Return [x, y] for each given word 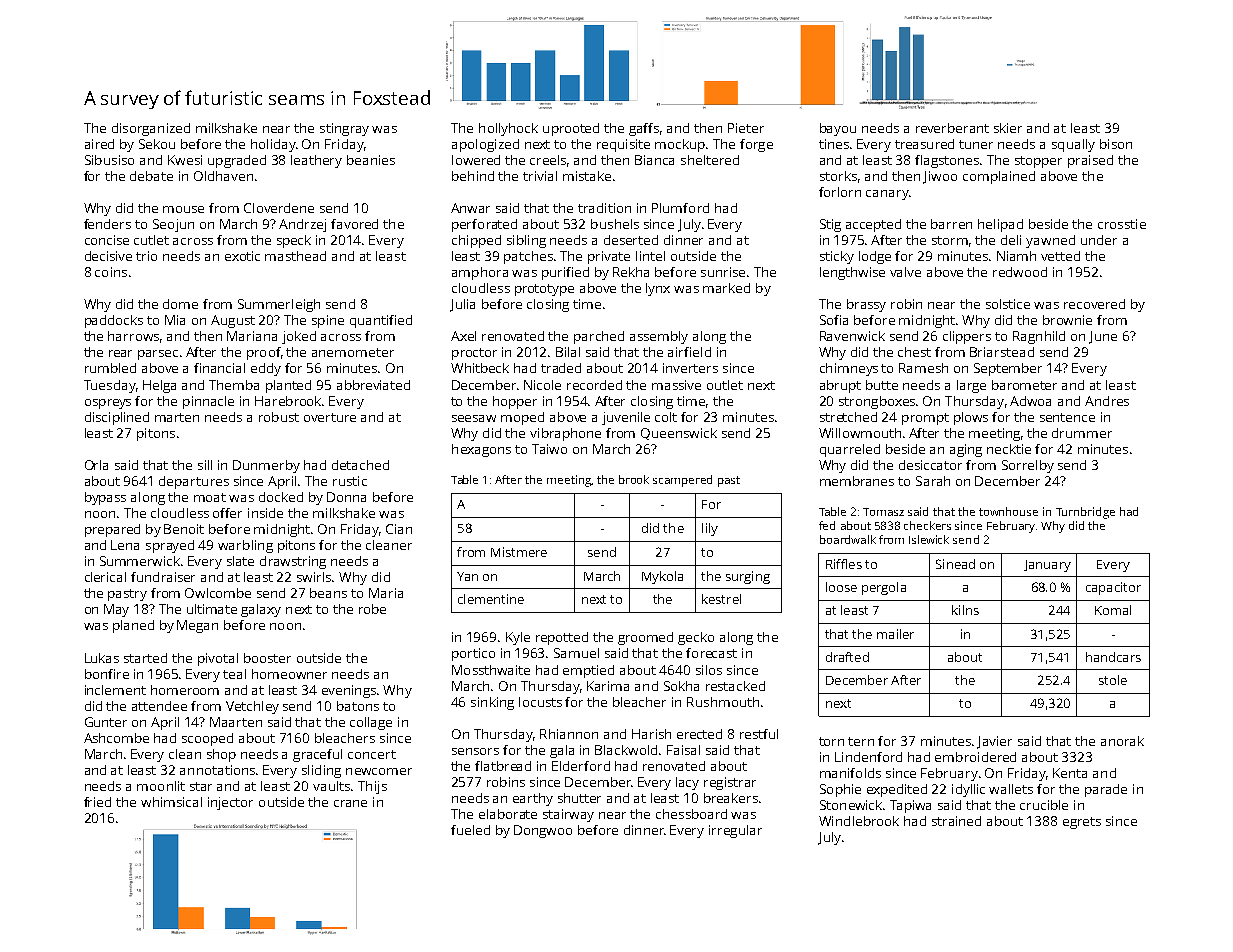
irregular [735, 831]
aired [99, 144]
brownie [1067, 320]
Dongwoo [543, 831]
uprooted [571, 129]
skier [1008, 128]
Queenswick [679, 434]
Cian [399, 529]
